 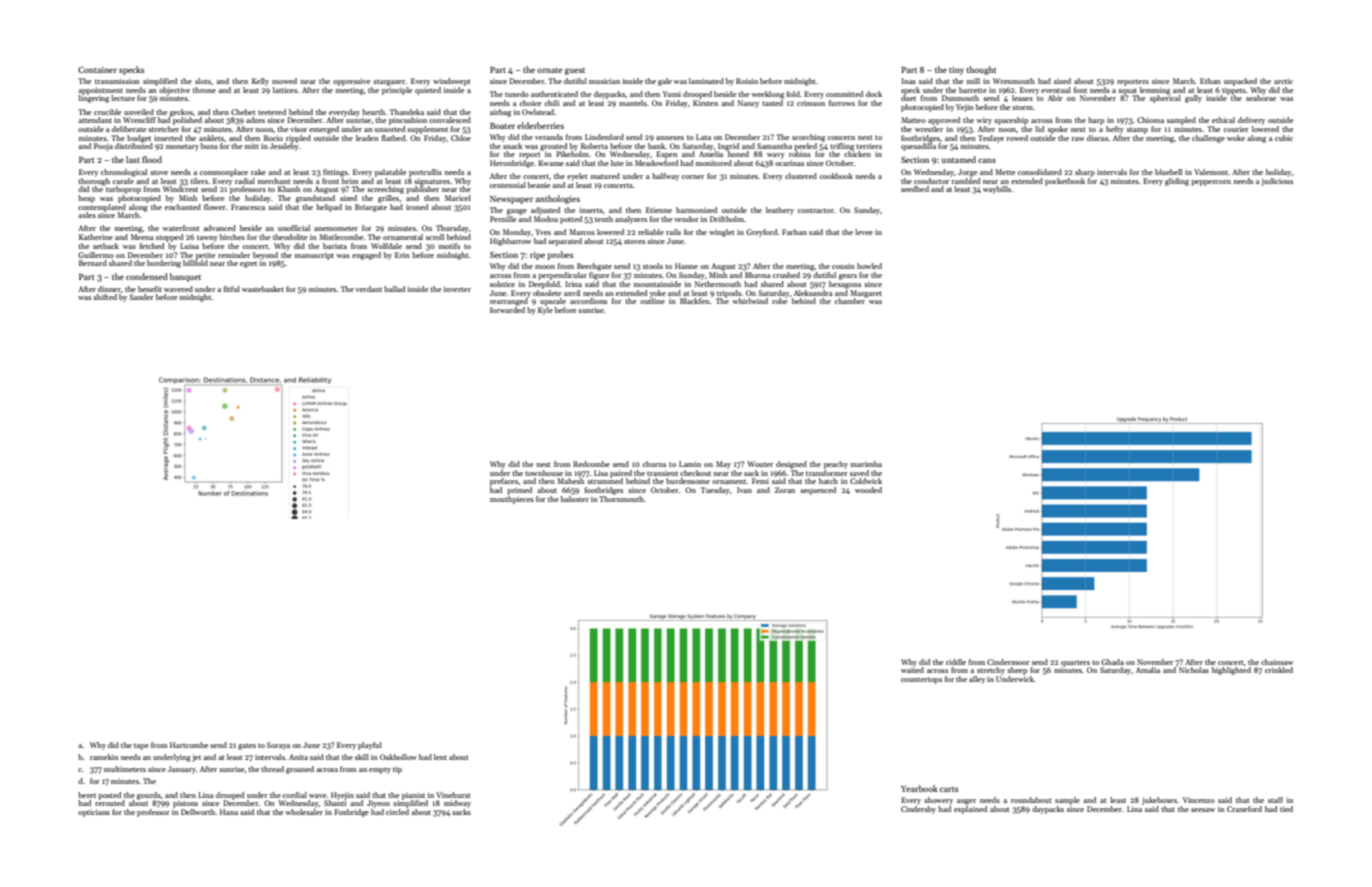 I want to click on setback, so click(x=106, y=246).
